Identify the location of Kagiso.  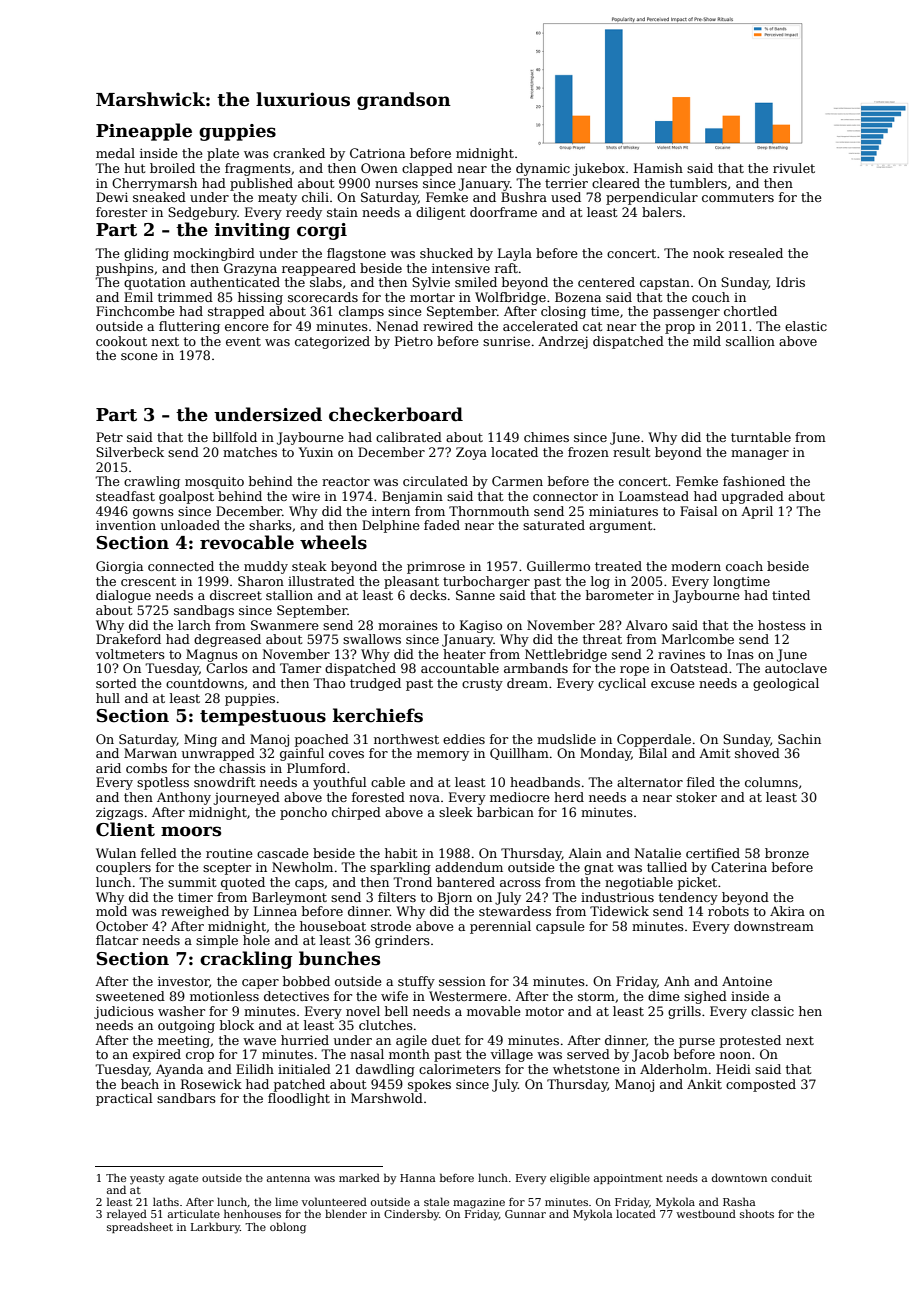
(481, 626).
